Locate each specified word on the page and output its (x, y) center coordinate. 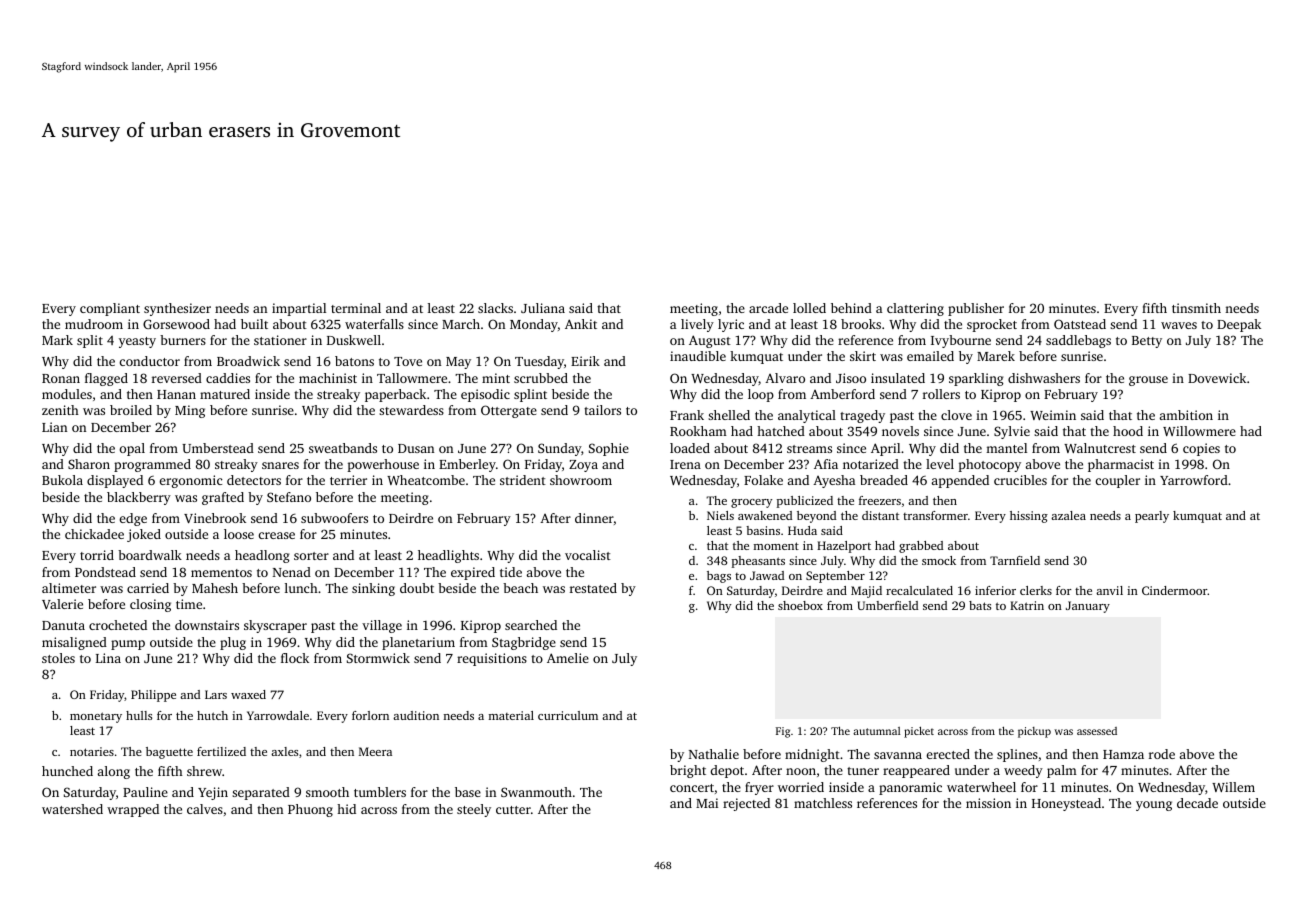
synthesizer (177, 309)
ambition (1186, 415)
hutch (212, 715)
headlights (448, 556)
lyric (731, 325)
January (1088, 607)
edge (133, 519)
